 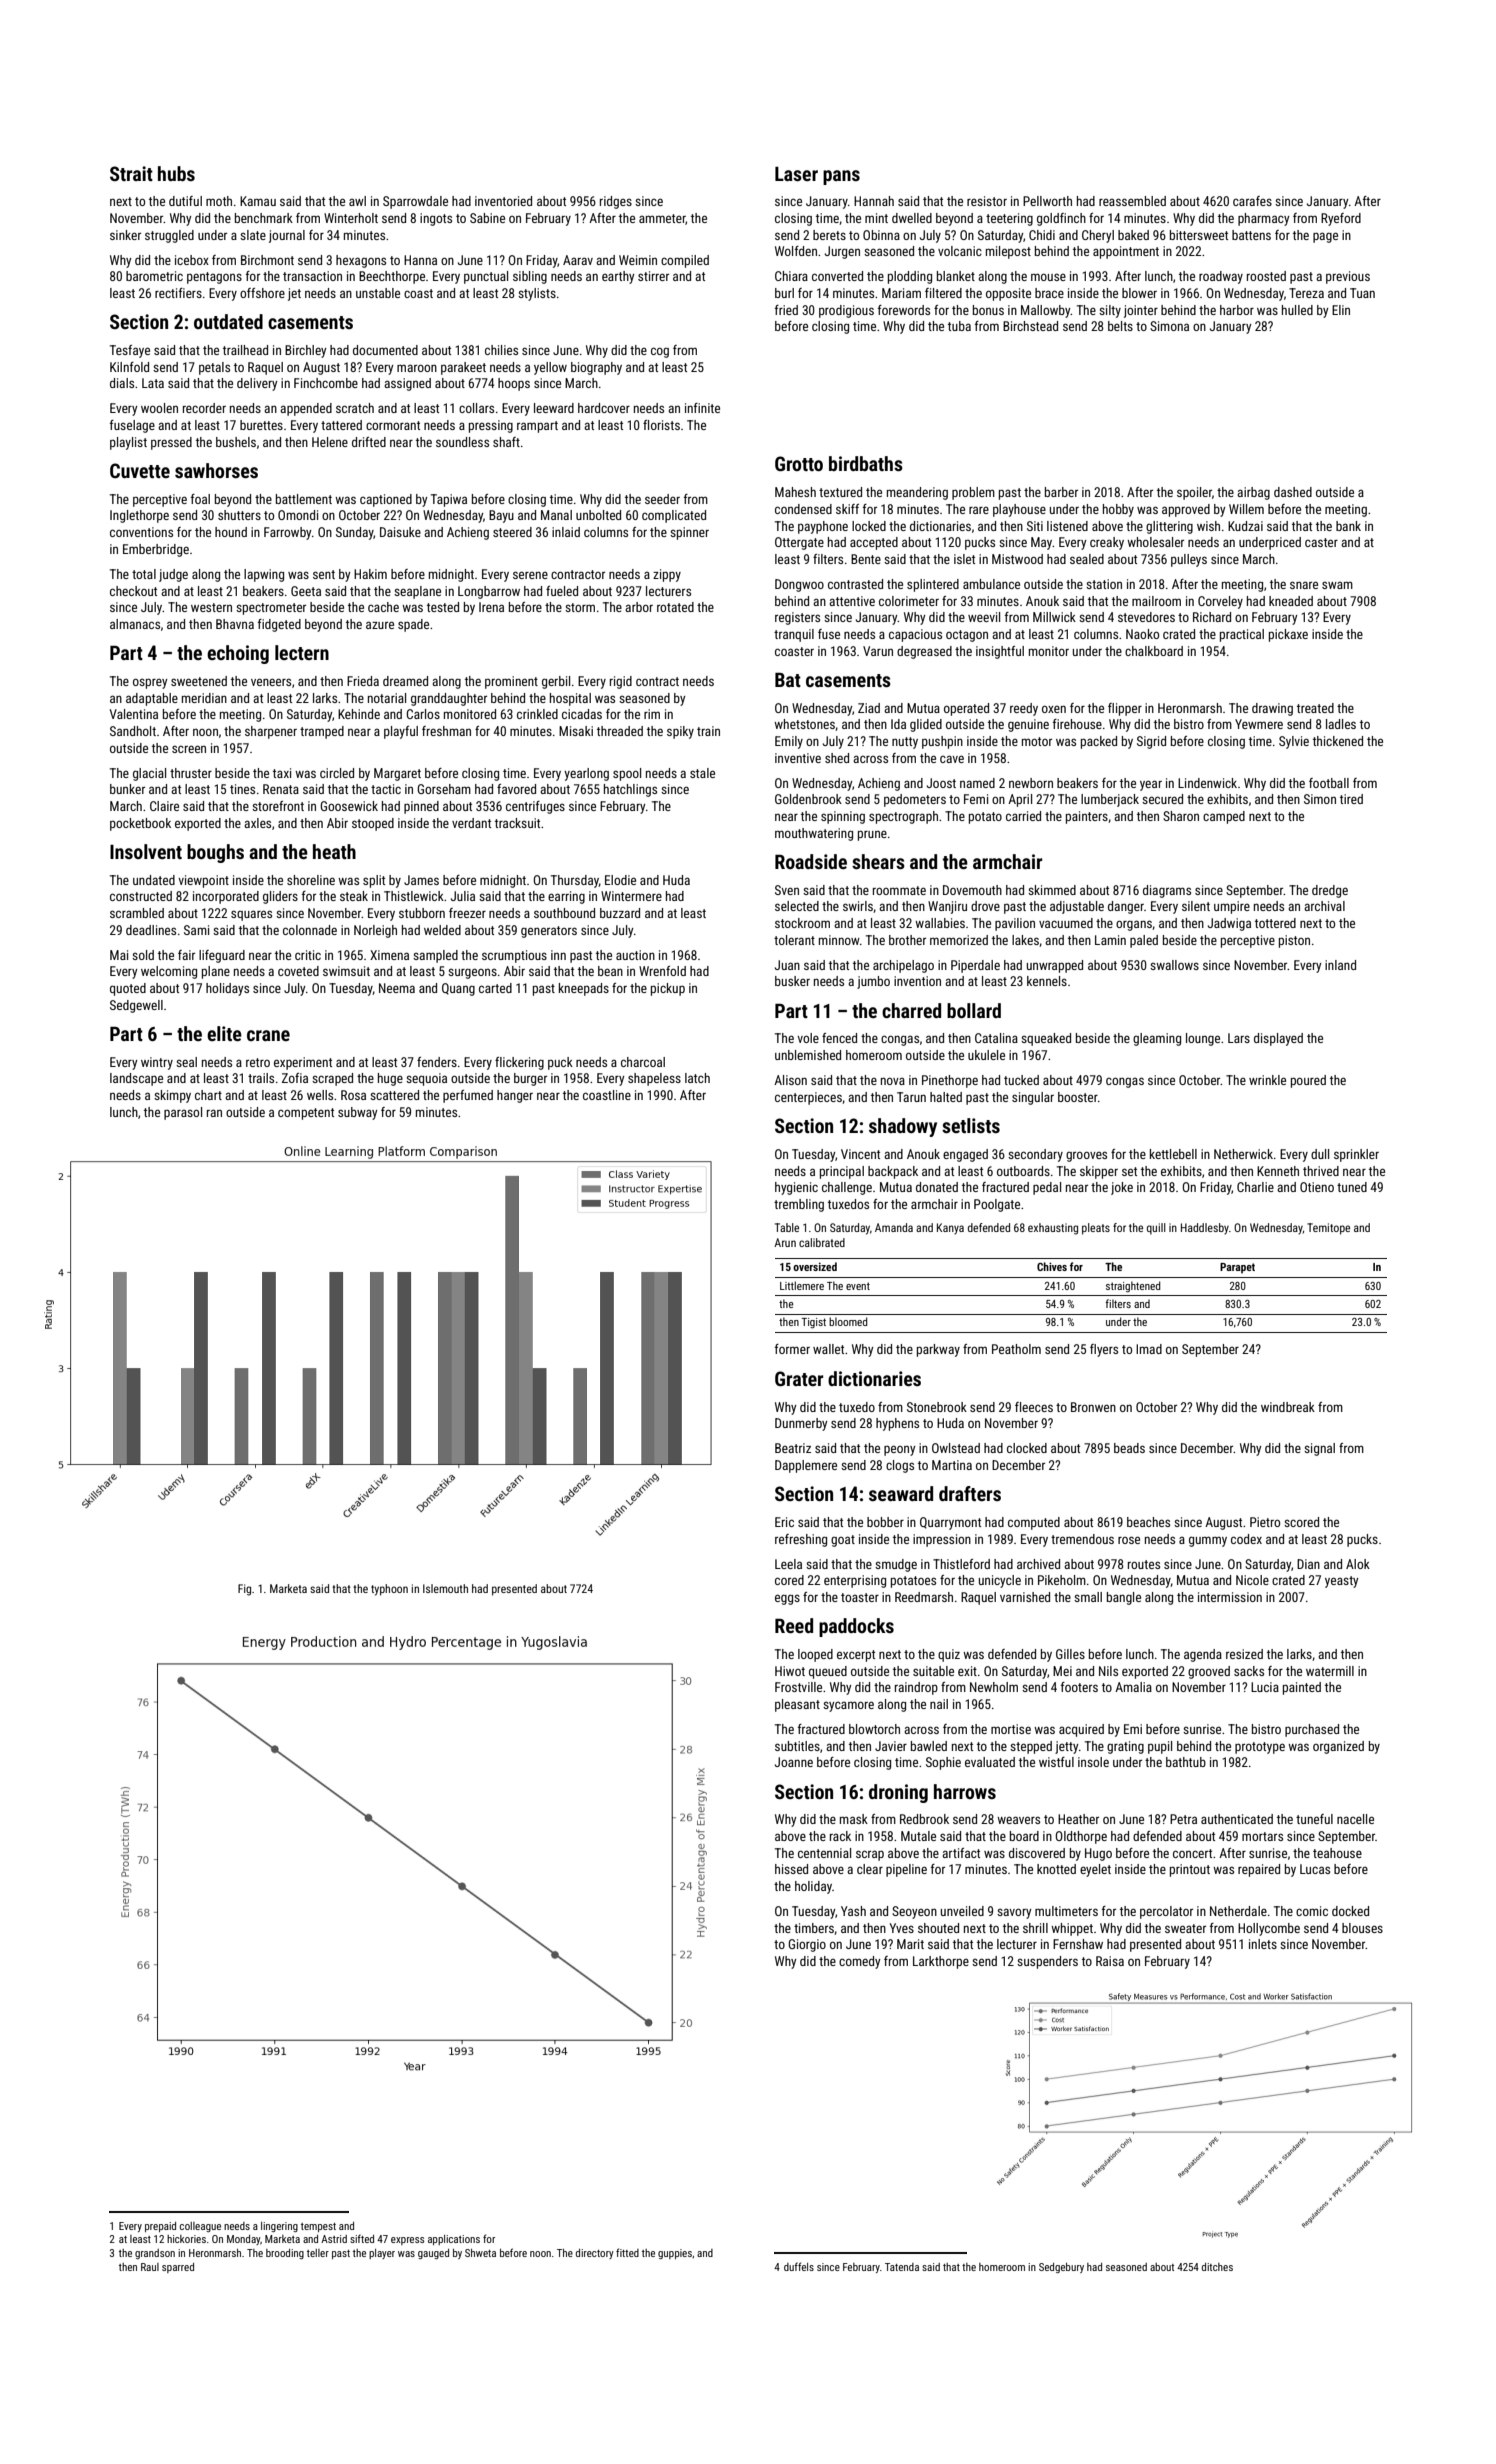 I want to click on Ryeford, so click(x=1341, y=219).
